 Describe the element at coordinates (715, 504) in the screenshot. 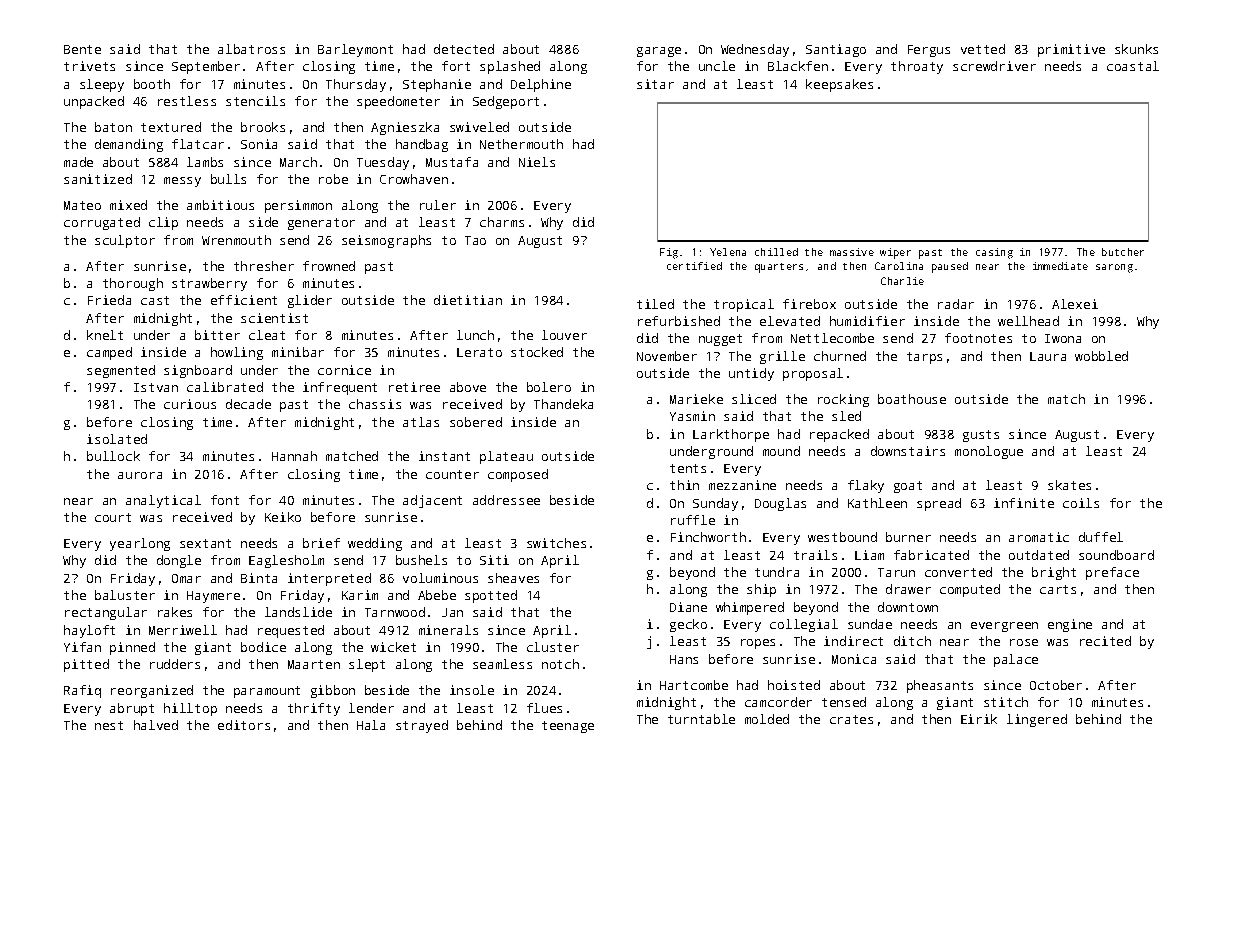

I see `Sunday` at that location.
